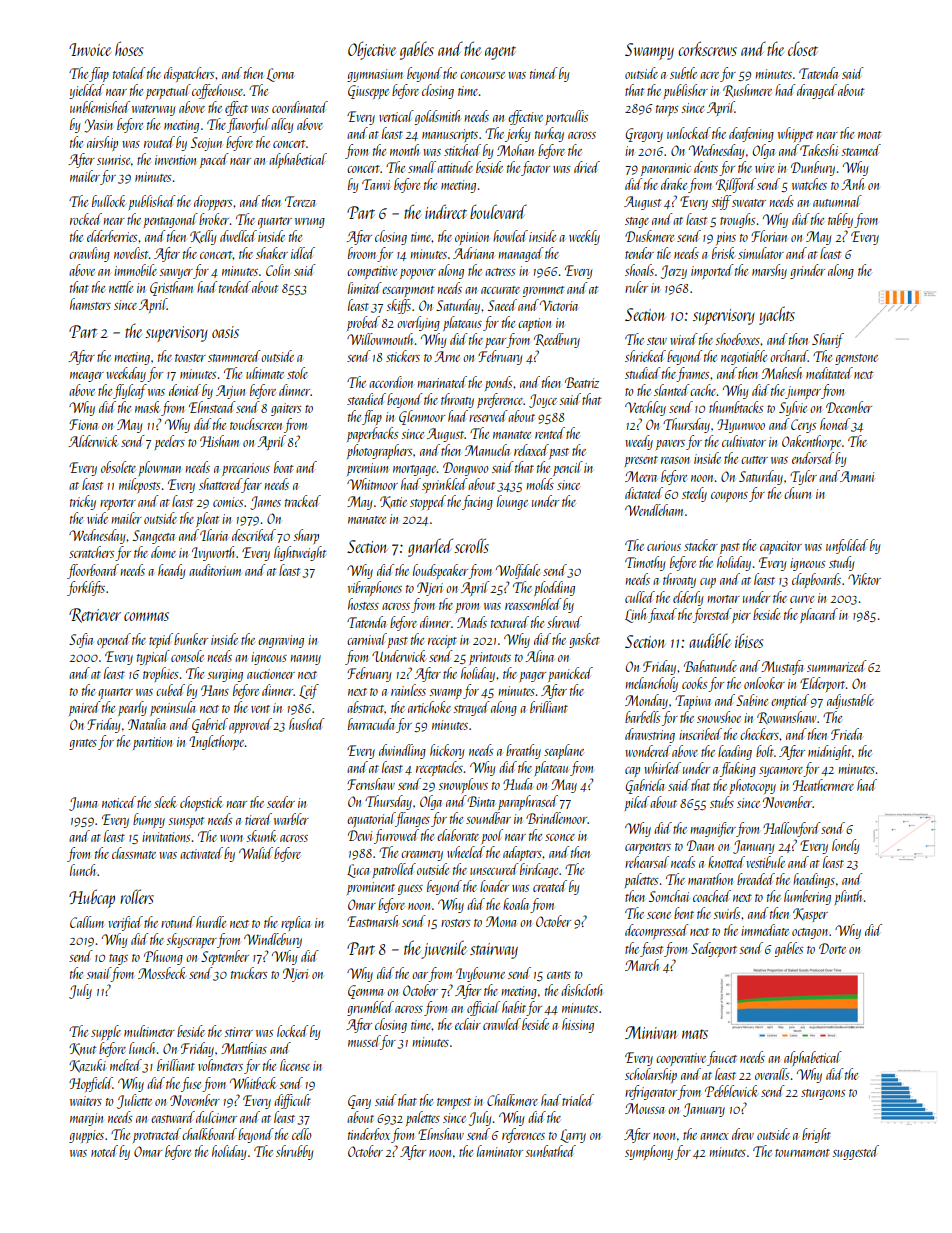  I want to click on hoses, so click(129, 48).
